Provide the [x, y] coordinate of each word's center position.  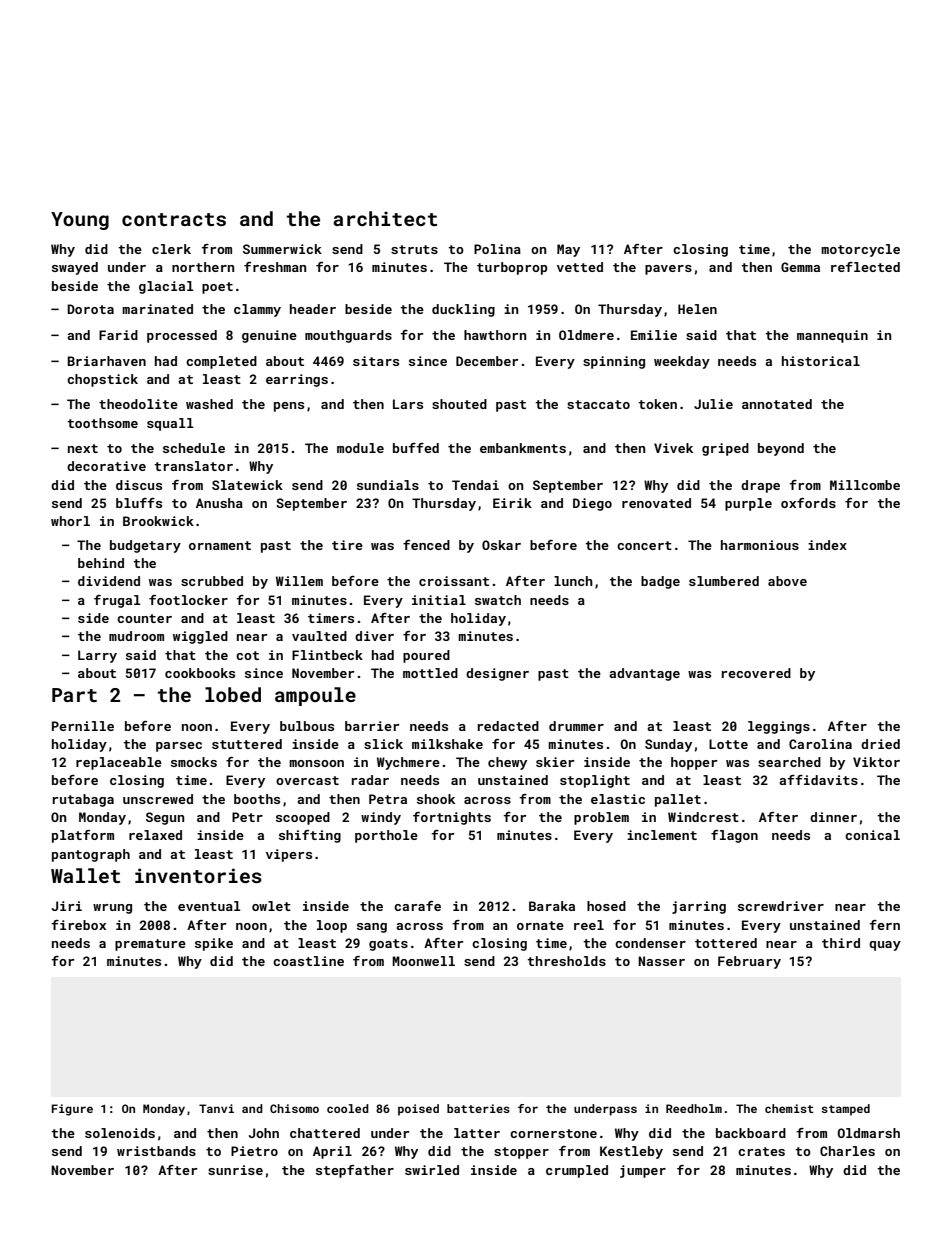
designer [497, 674]
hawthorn [495, 335]
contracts [174, 219]
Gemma [800, 267]
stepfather [355, 1171]
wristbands [156, 1151]
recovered [756, 673]
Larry [97, 656]
